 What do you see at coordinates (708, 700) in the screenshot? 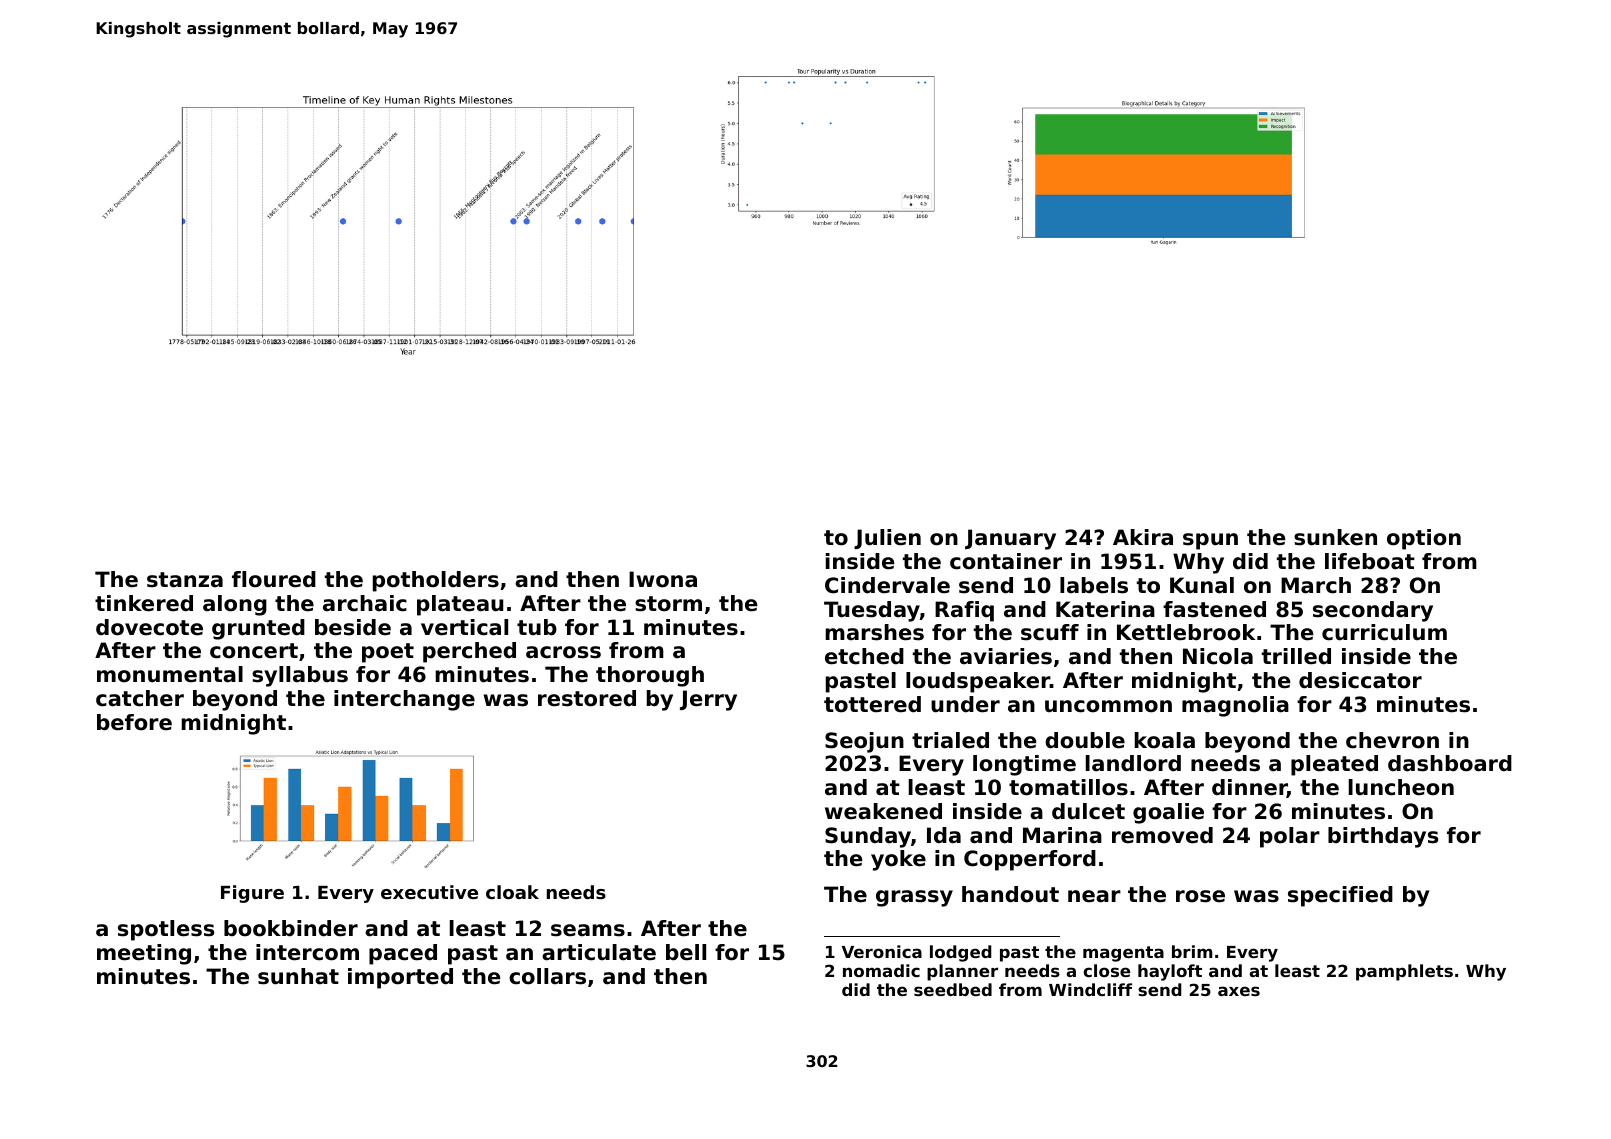
I see `Jerry` at bounding box center [708, 700].
